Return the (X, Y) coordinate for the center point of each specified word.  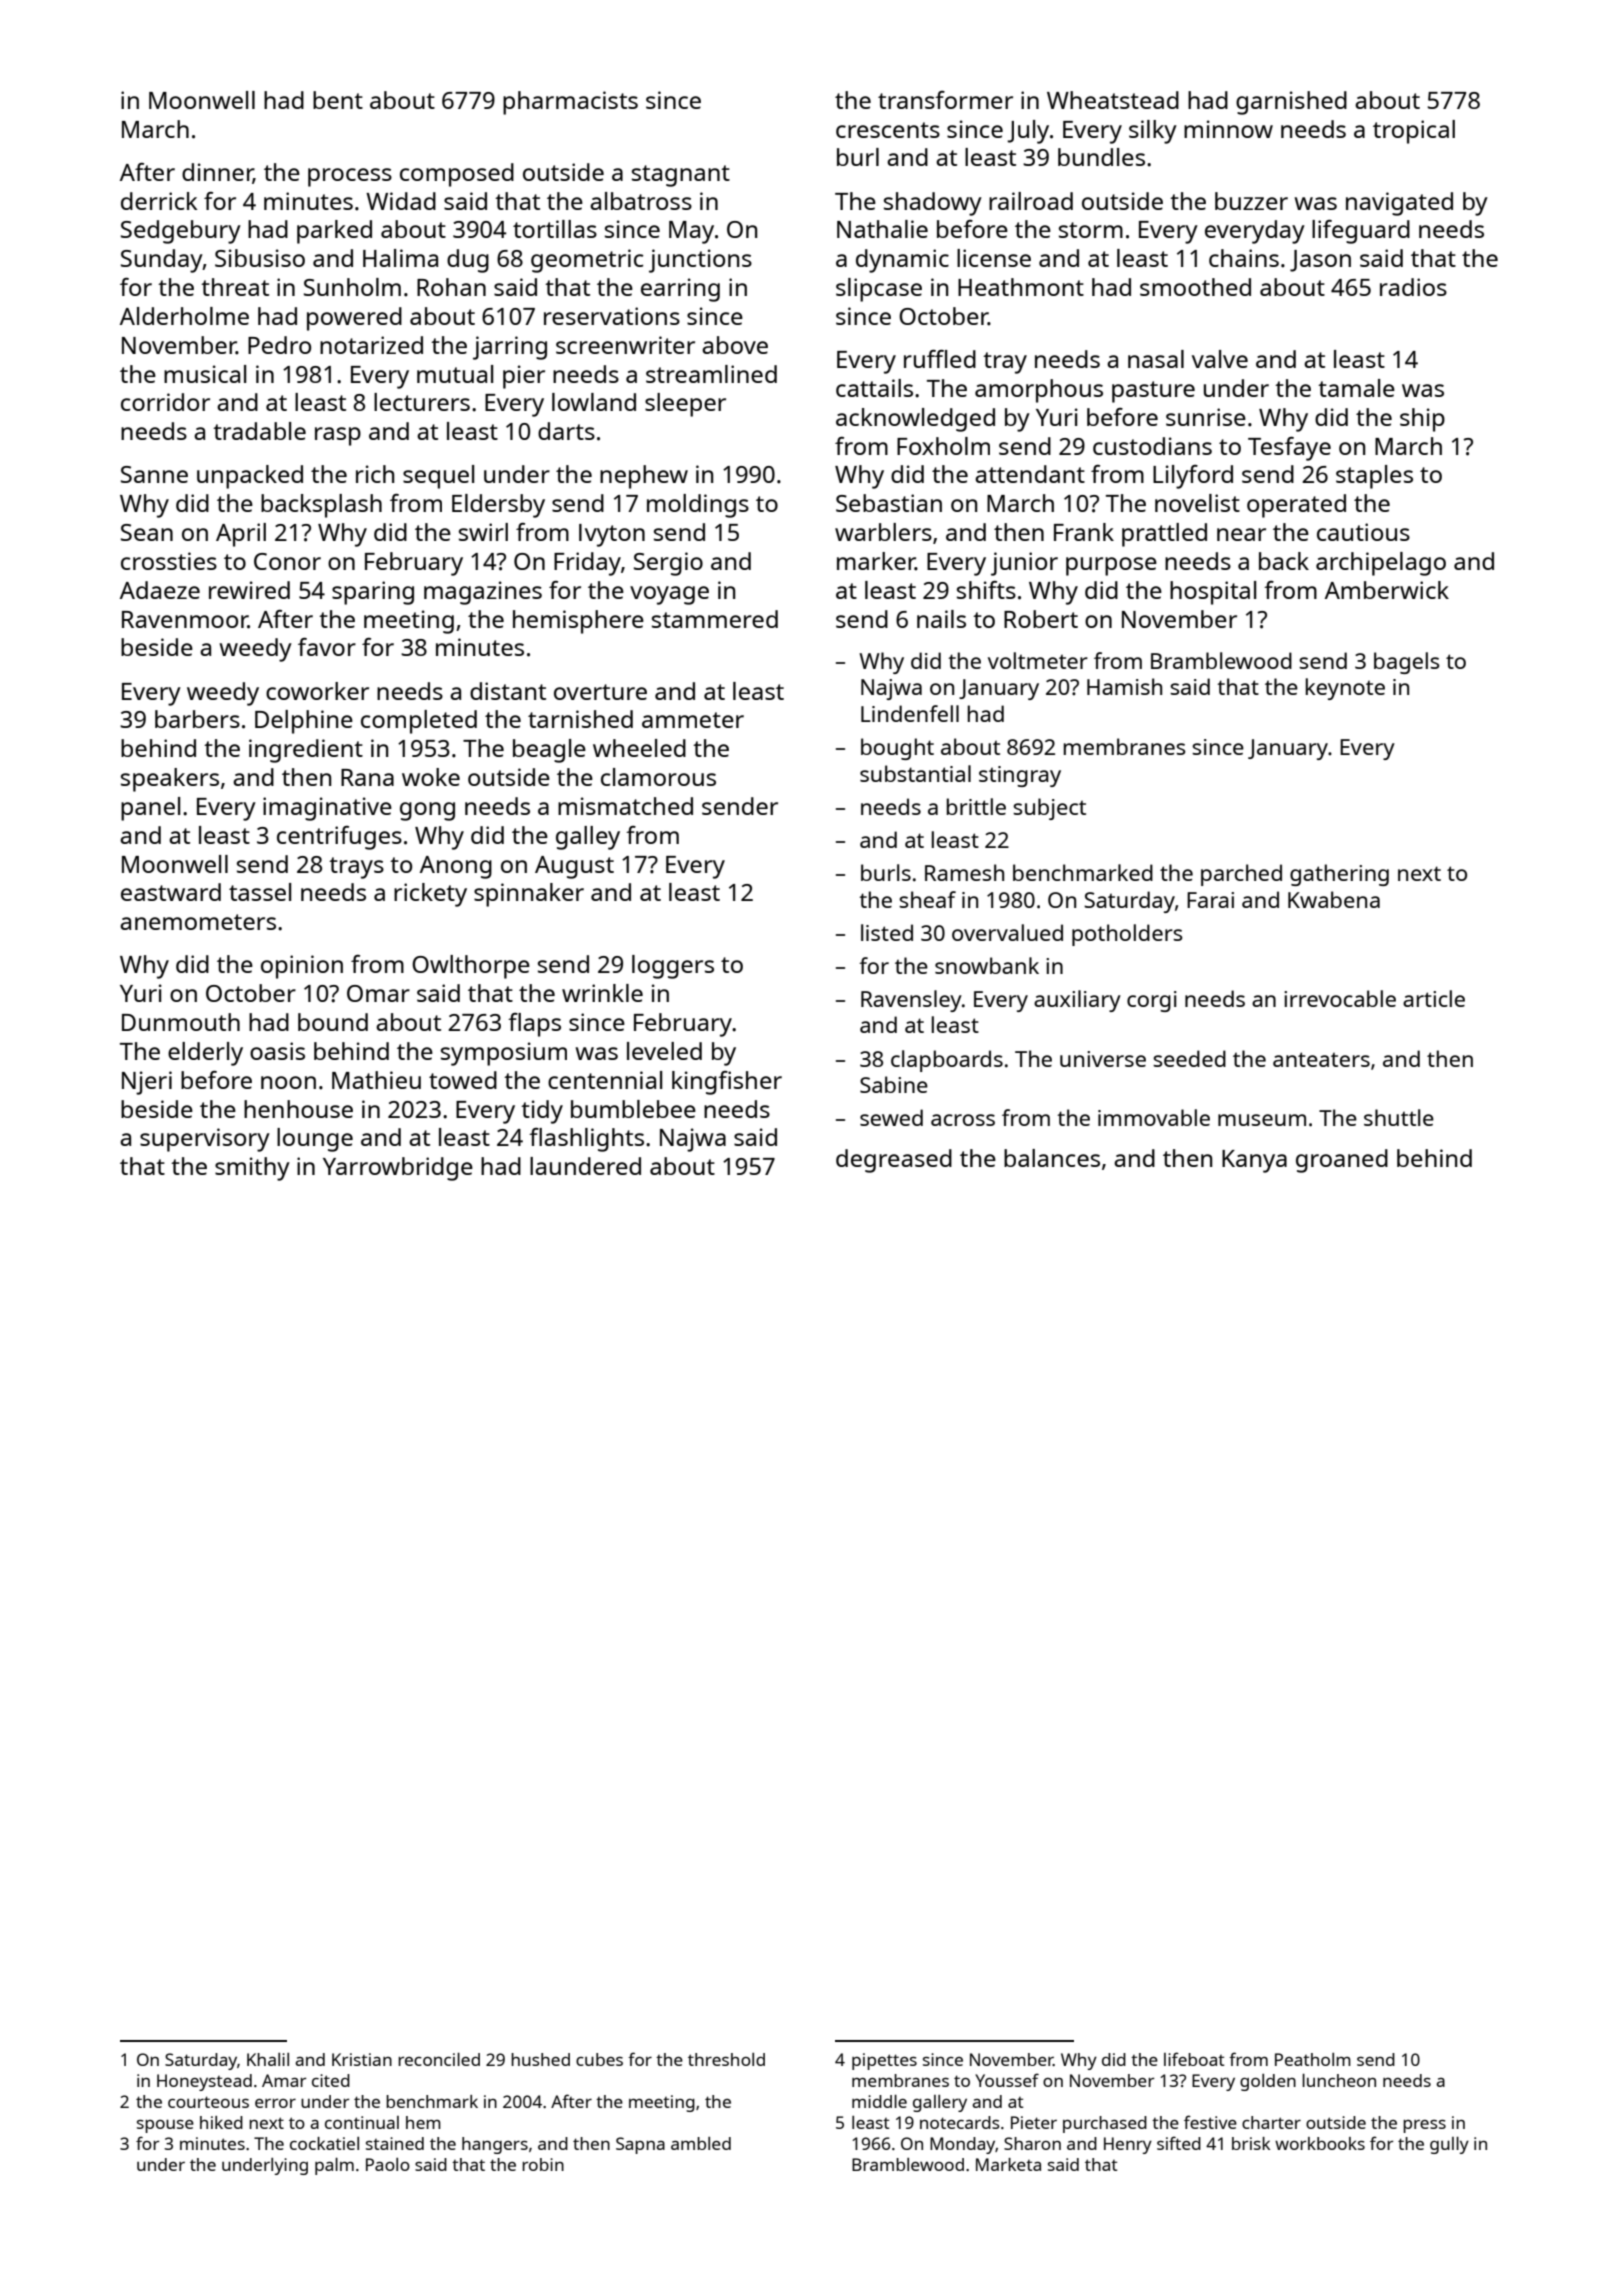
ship (1422, 420)
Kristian (362, 2059)
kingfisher (727, 1083)
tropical (1414, 132)
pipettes (884, 2061)
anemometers (198, 922)
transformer (945, 100)
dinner (217, 173)
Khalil (268, 2059)
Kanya (1254, 1161)
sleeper (685, 405)
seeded (1189, 1058)
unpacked (250, 477)
